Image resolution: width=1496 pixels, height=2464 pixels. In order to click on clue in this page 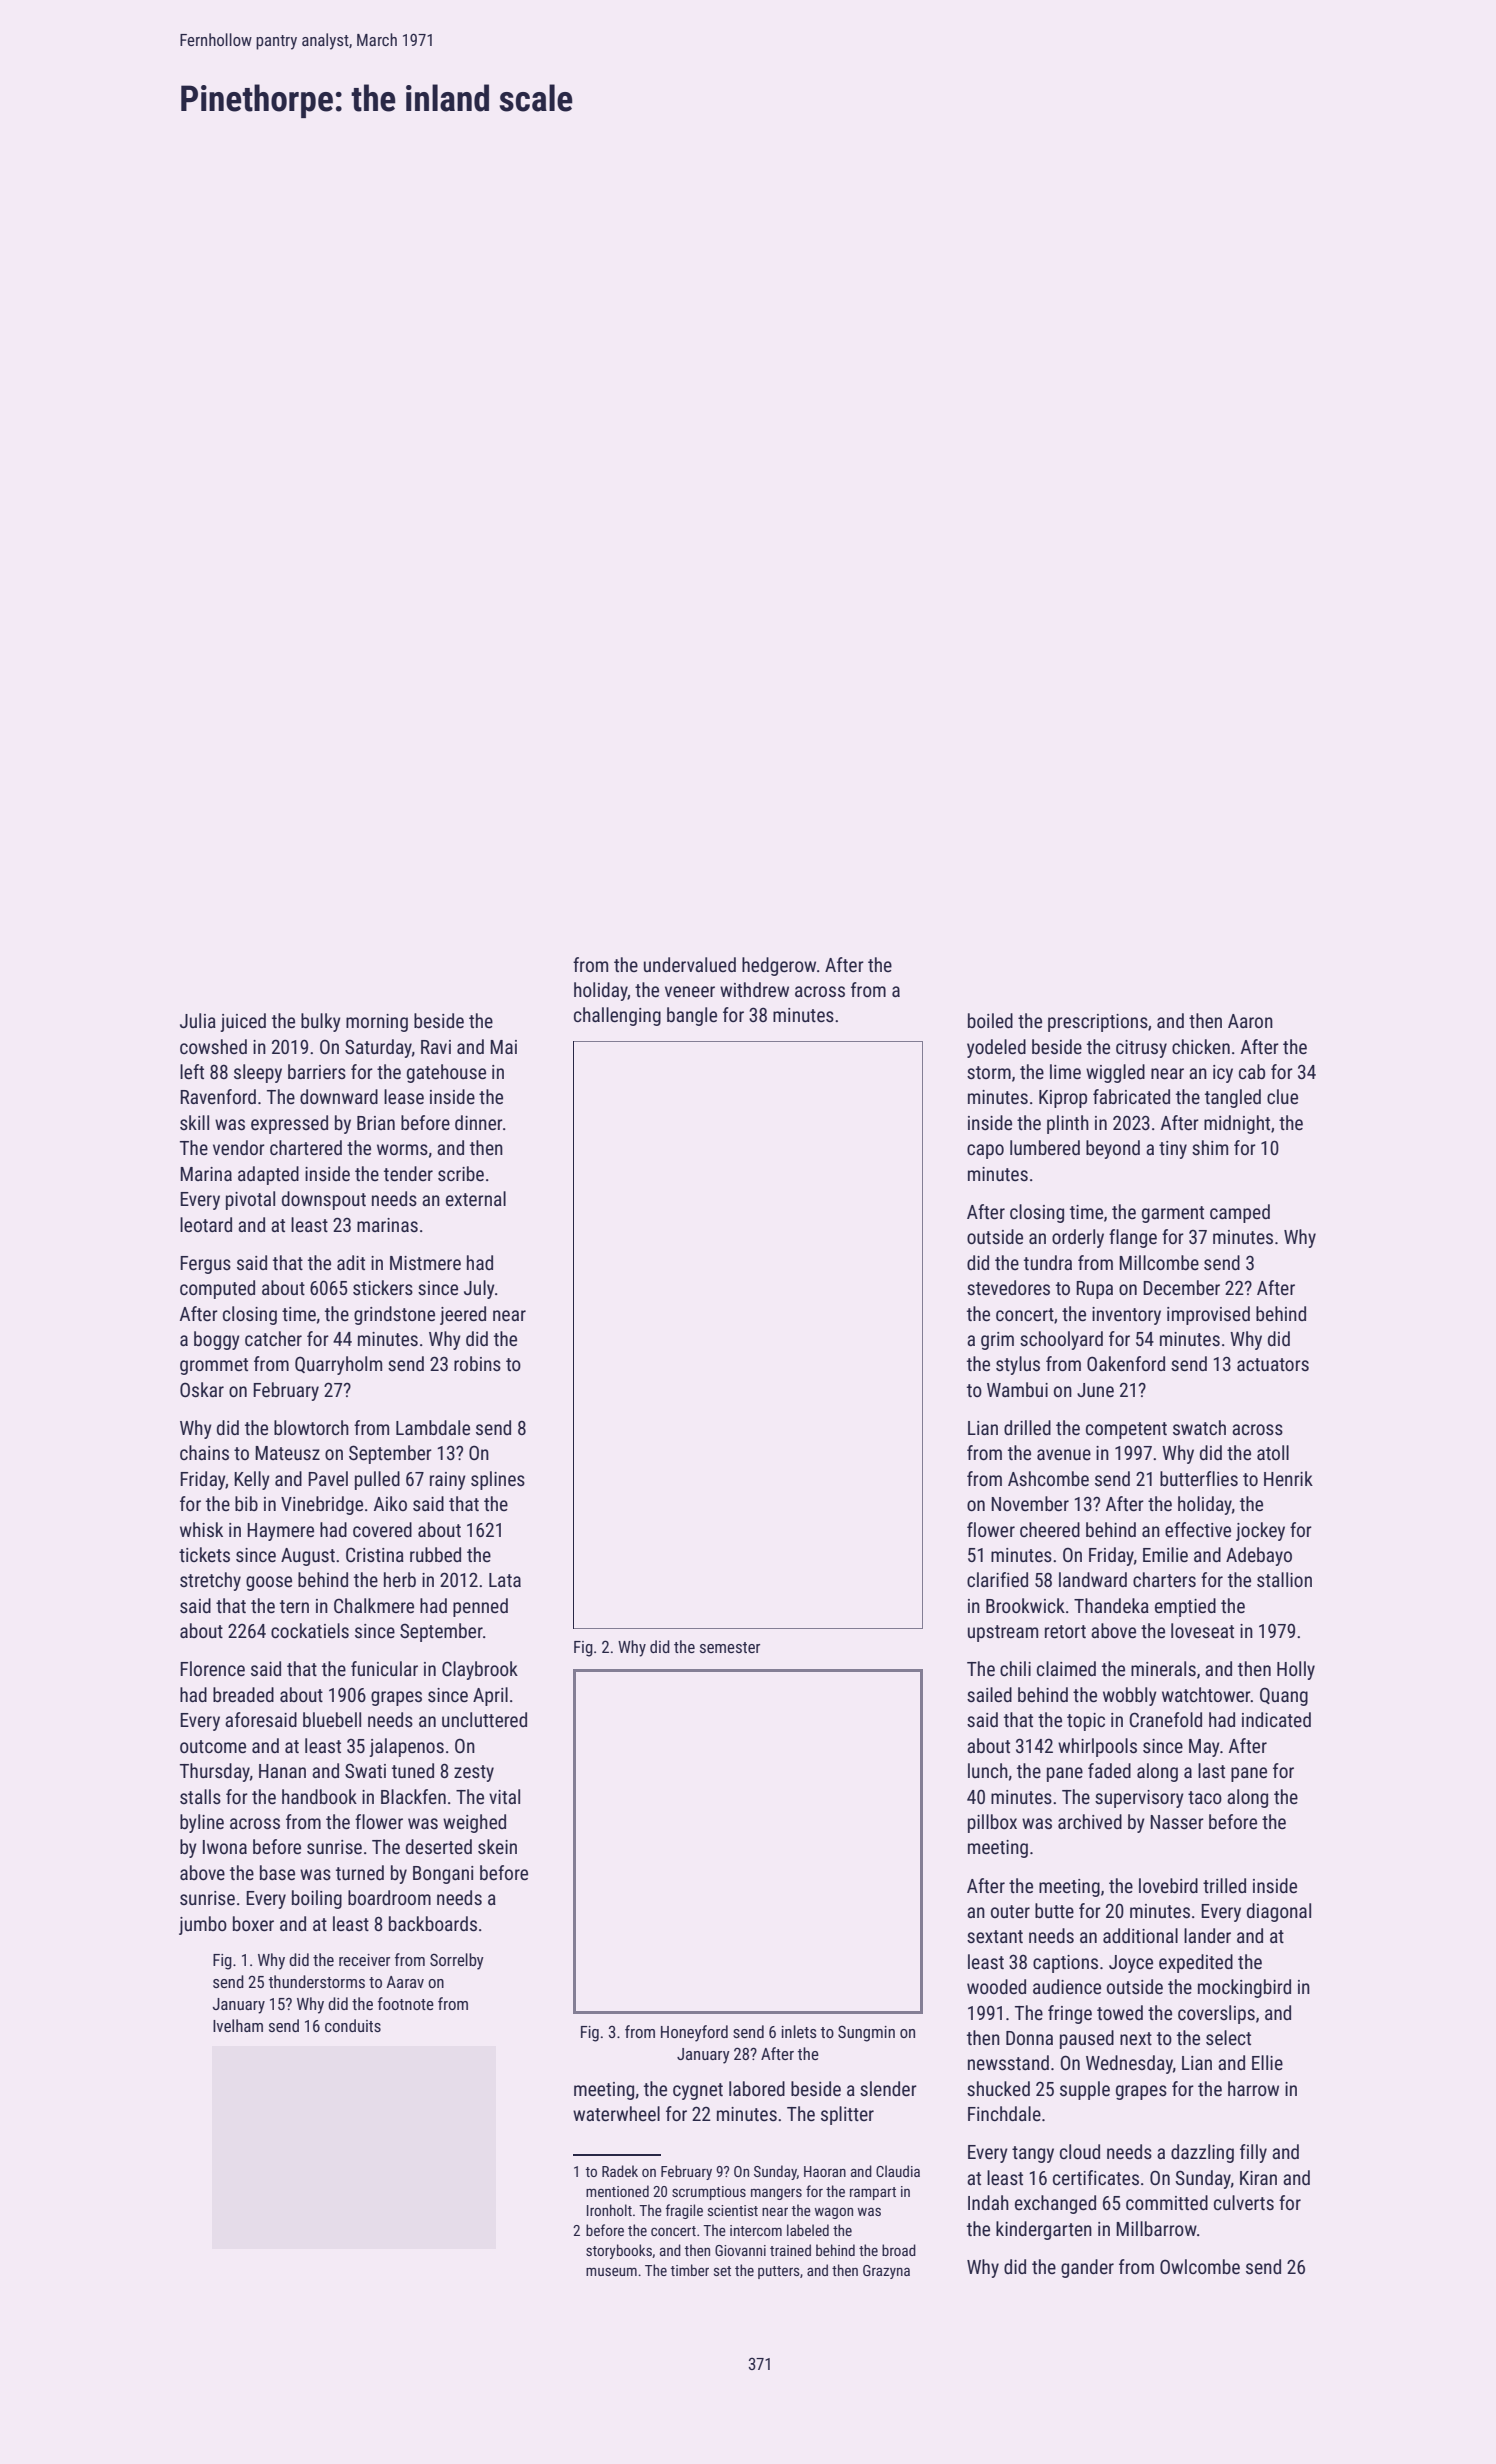, I will do `click(1282, 1096)`.
